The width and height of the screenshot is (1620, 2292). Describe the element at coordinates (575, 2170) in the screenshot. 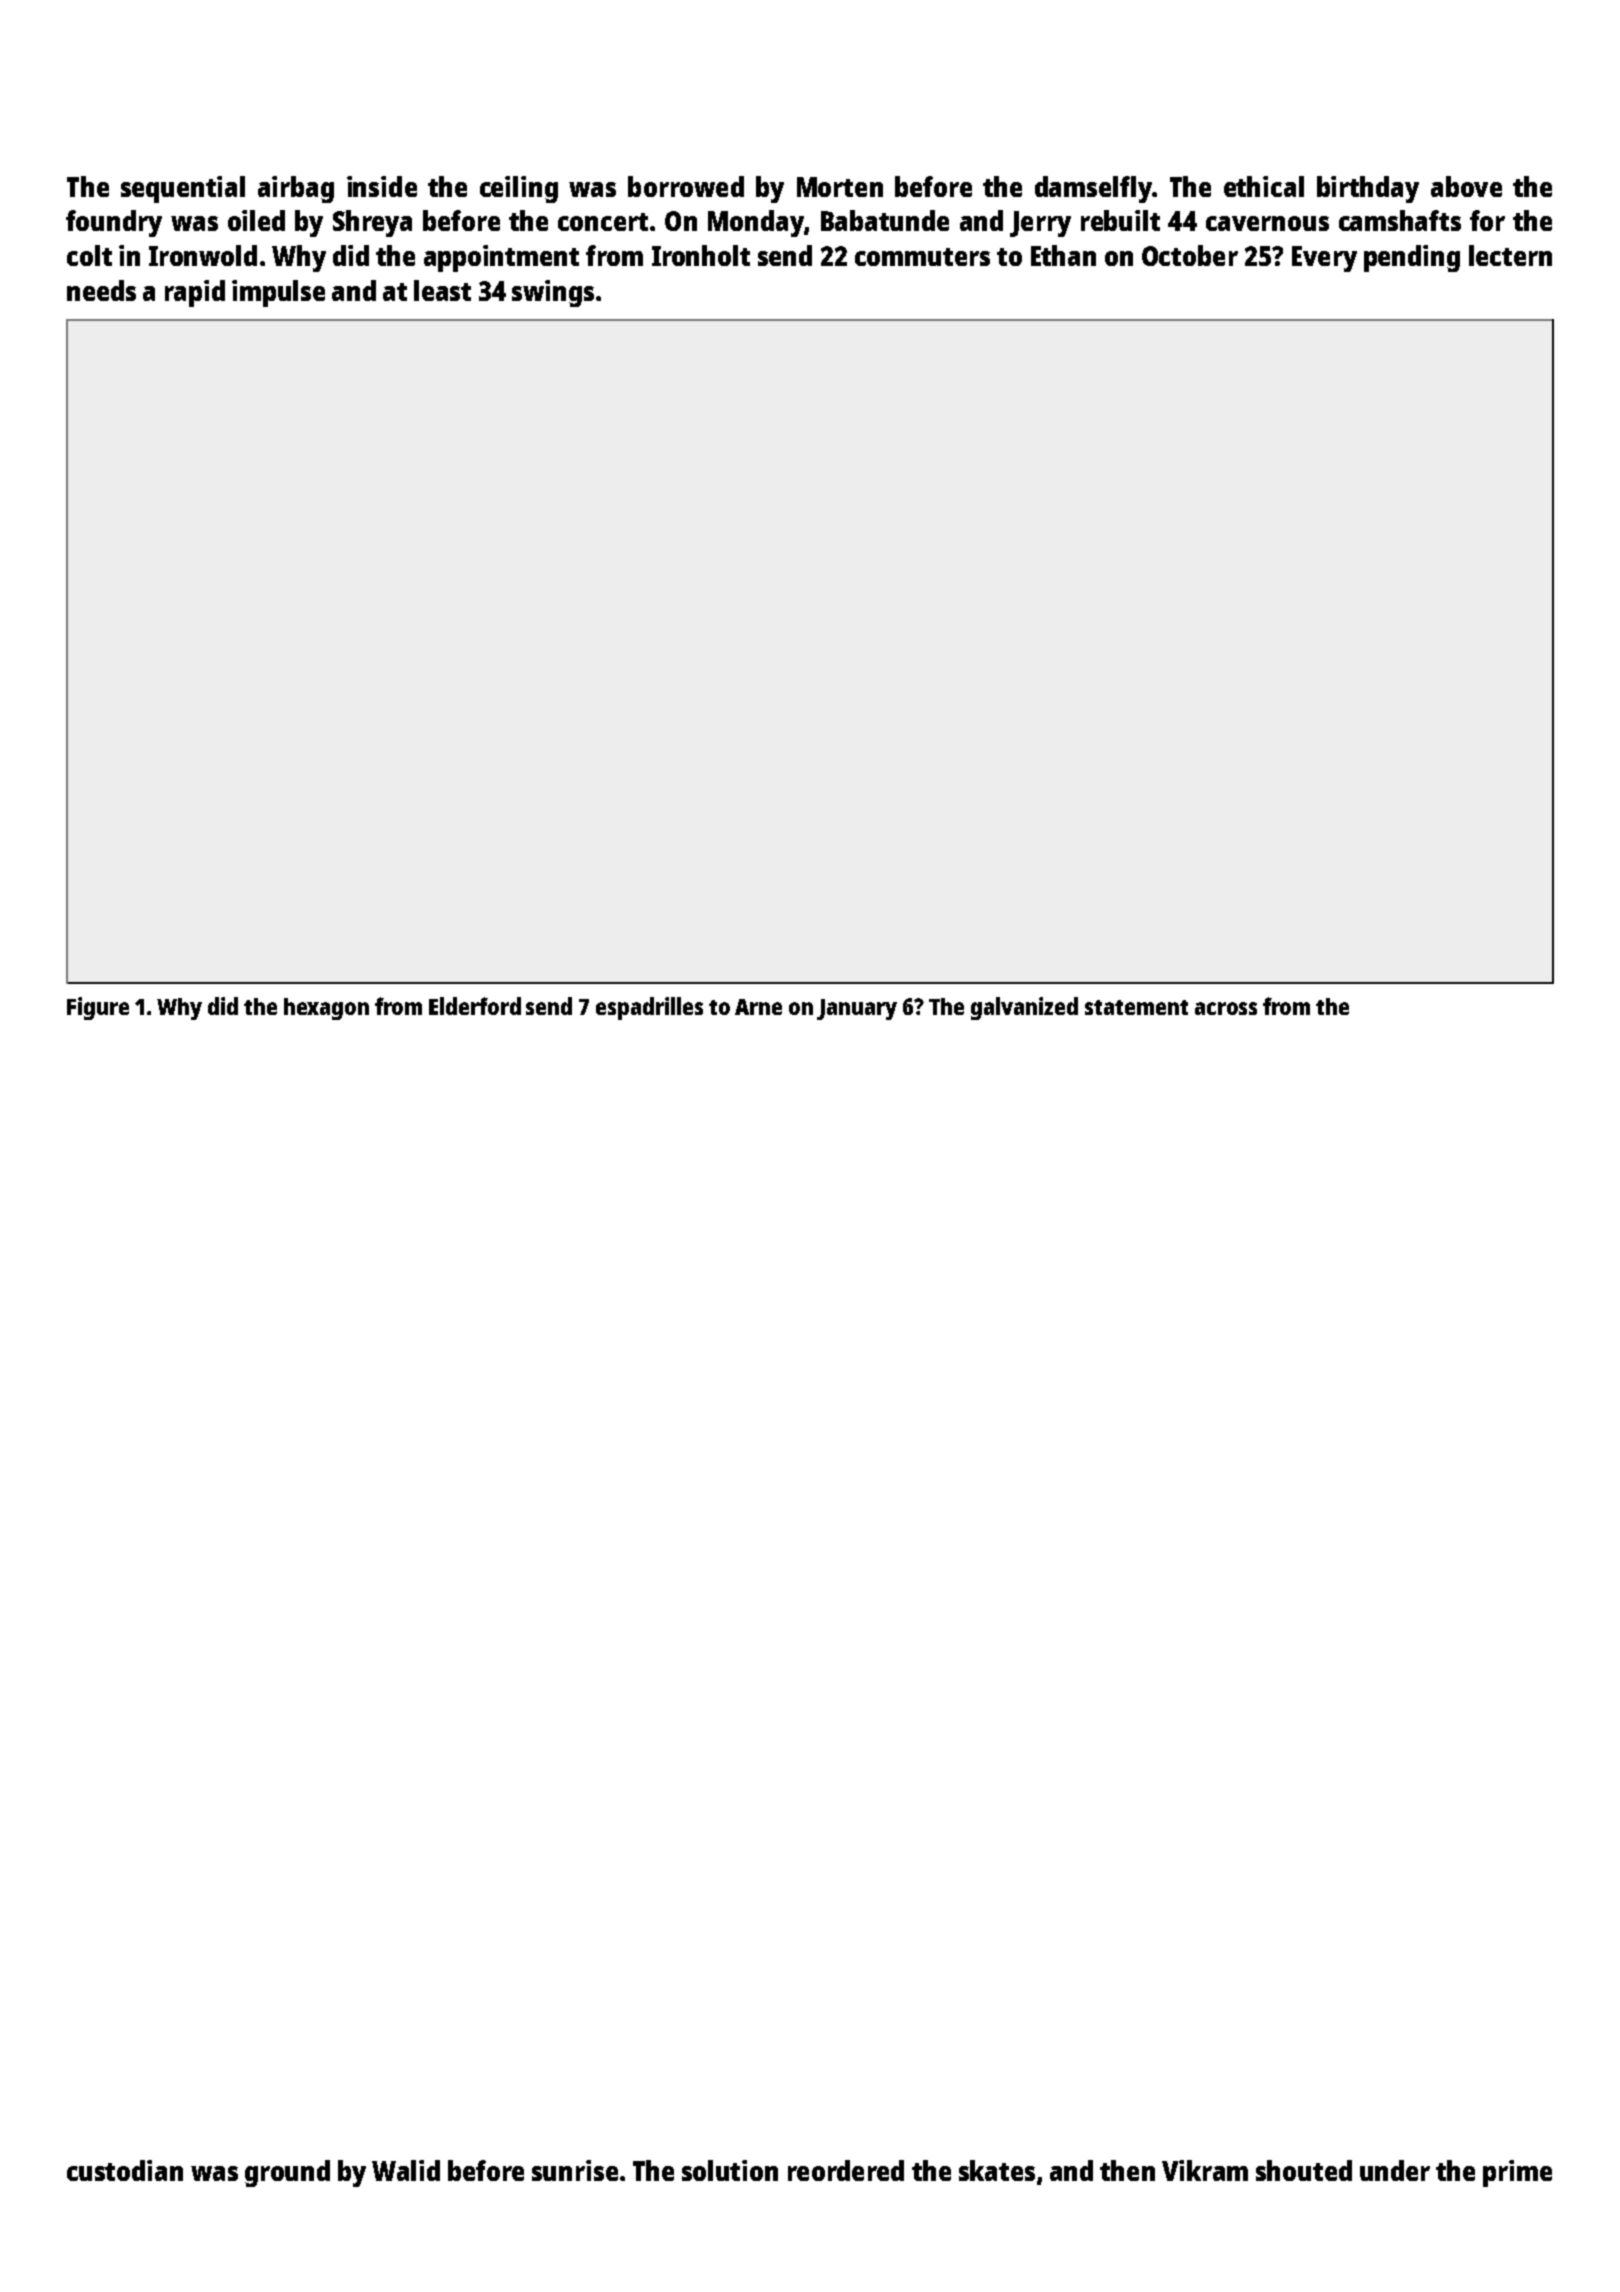

I see `sunrise` at that location.
